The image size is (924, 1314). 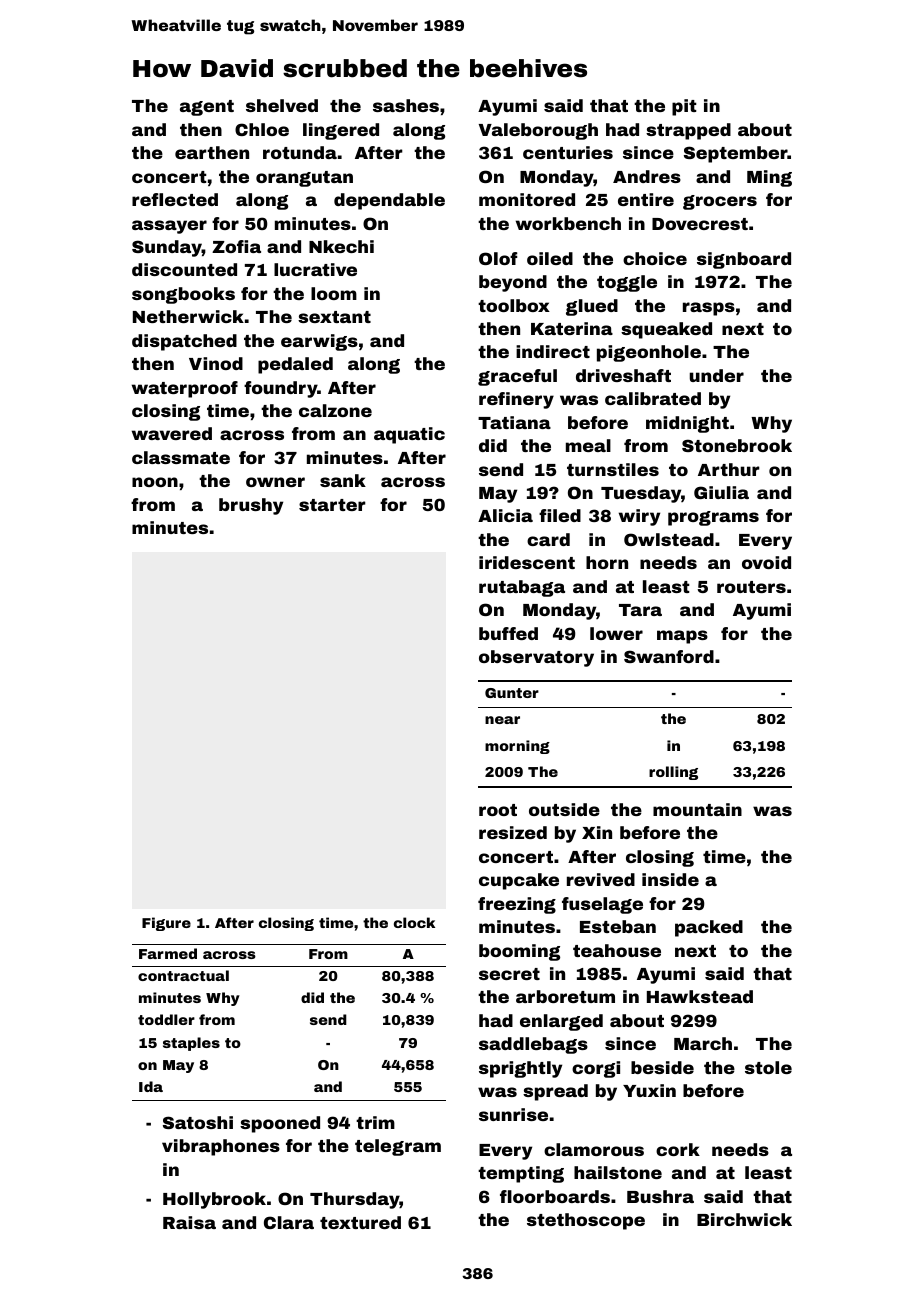 I want to click on Birchwick, so click(x=744, y=1219).
